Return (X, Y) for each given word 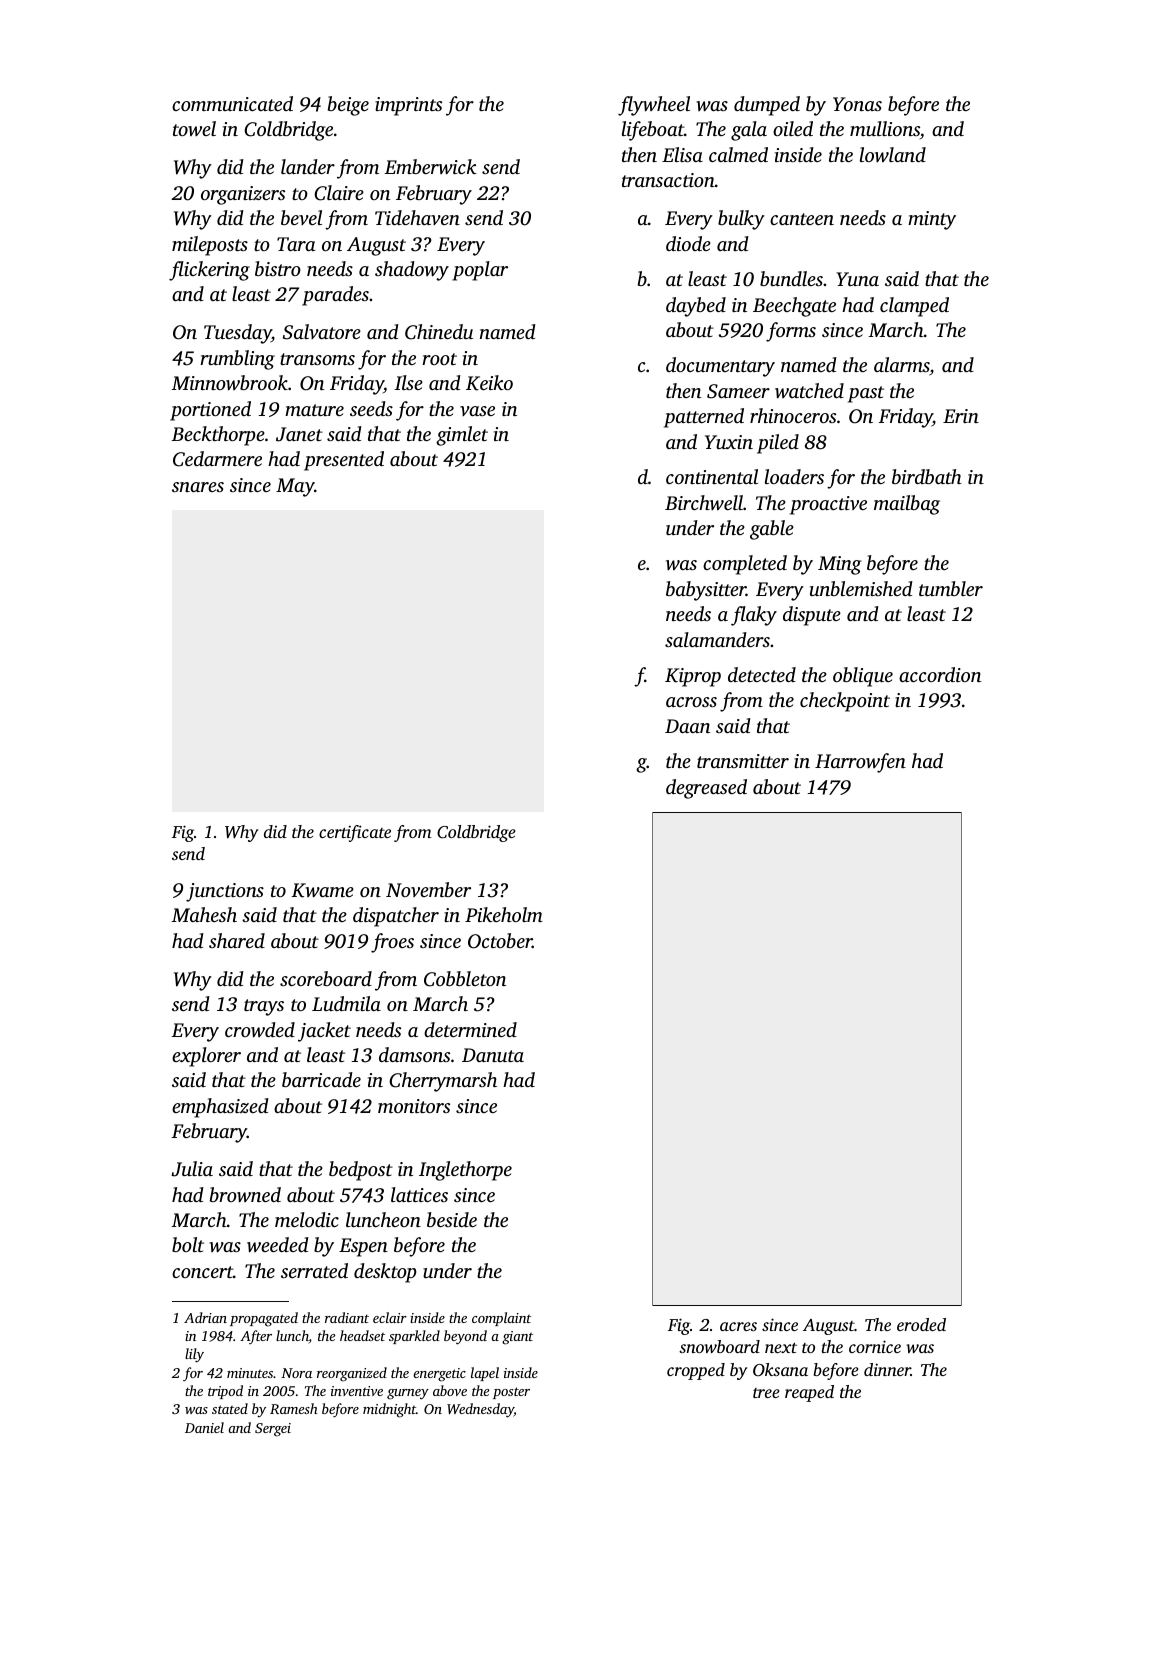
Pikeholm (504, 914)
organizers (243, 195)
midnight (389, 1410)
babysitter (706, 591)
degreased (706, 789)
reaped (809, 1393)
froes (392, 943)
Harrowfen (860, 763)
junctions (225, 892)
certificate (355, 833)
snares (198, 487)
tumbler (951, 588)
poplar (480, 271)
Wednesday (480, 1410)
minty (932, 220)
